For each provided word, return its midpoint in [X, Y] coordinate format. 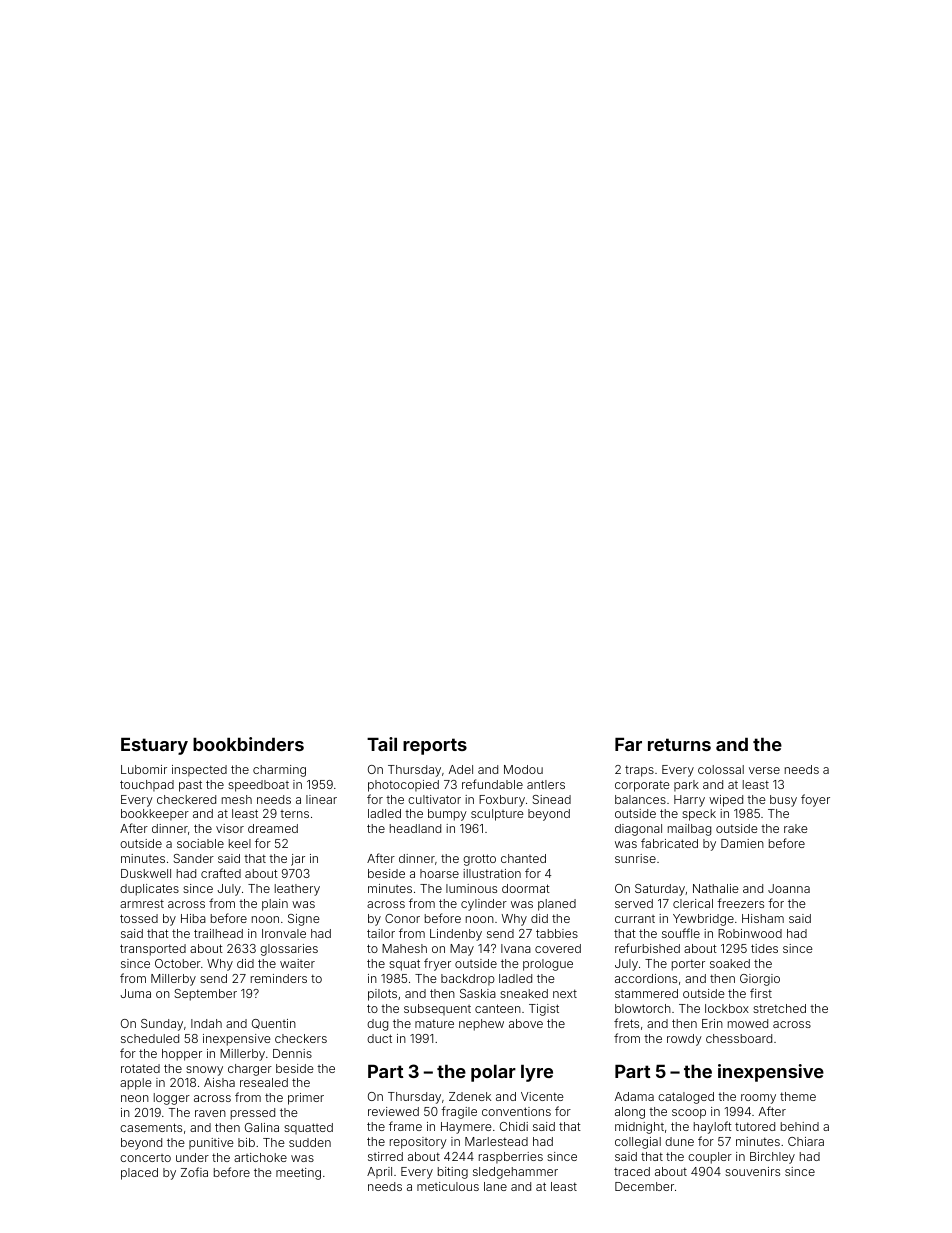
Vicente [542, 1096]
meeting [298, 1174]
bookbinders [248, 744]
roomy [758, 1099]
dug [377, 1025]
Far [628, 744]
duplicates [149, 890]
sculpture [497, 815]
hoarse [439, 873]
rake [796, 828]
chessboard [739, 1038]
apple [136, 1084]
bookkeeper [155, 815]
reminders [279, 978]
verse [764, 770]
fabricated [669, 843]
